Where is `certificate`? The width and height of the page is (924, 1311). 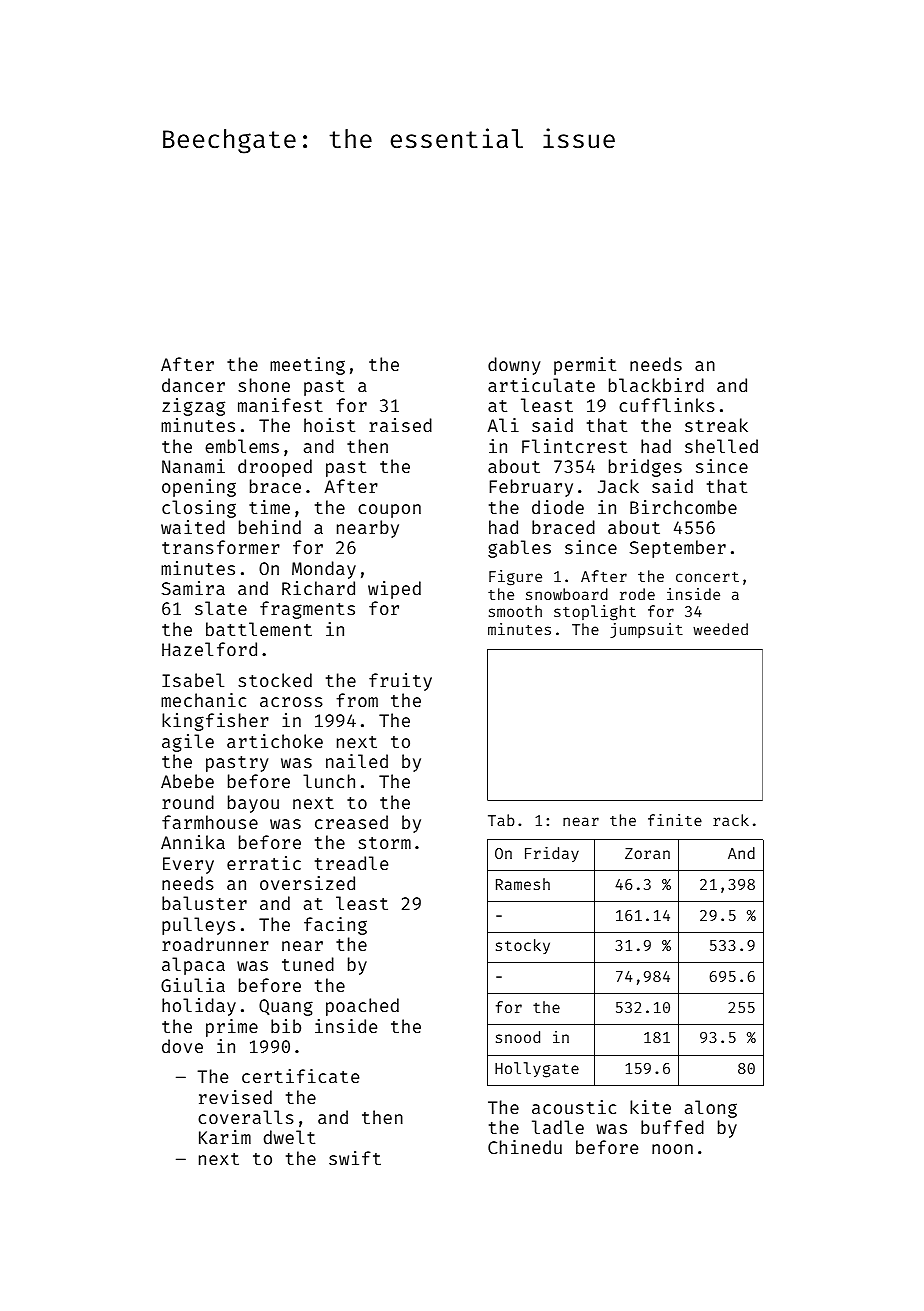
certificate is located at coordinates (300, 1076).
